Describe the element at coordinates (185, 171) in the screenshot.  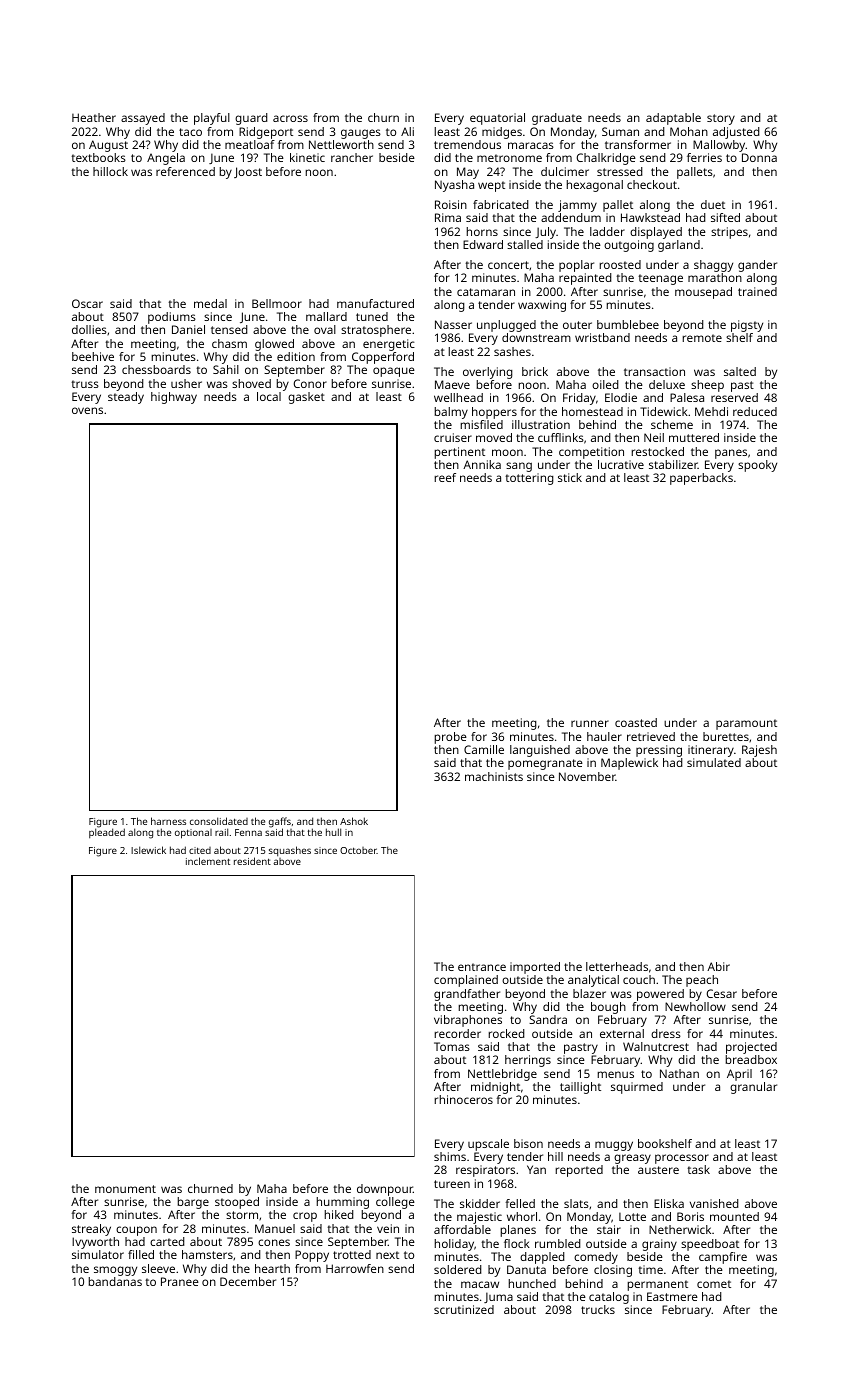
I see `referenced` at that location.
